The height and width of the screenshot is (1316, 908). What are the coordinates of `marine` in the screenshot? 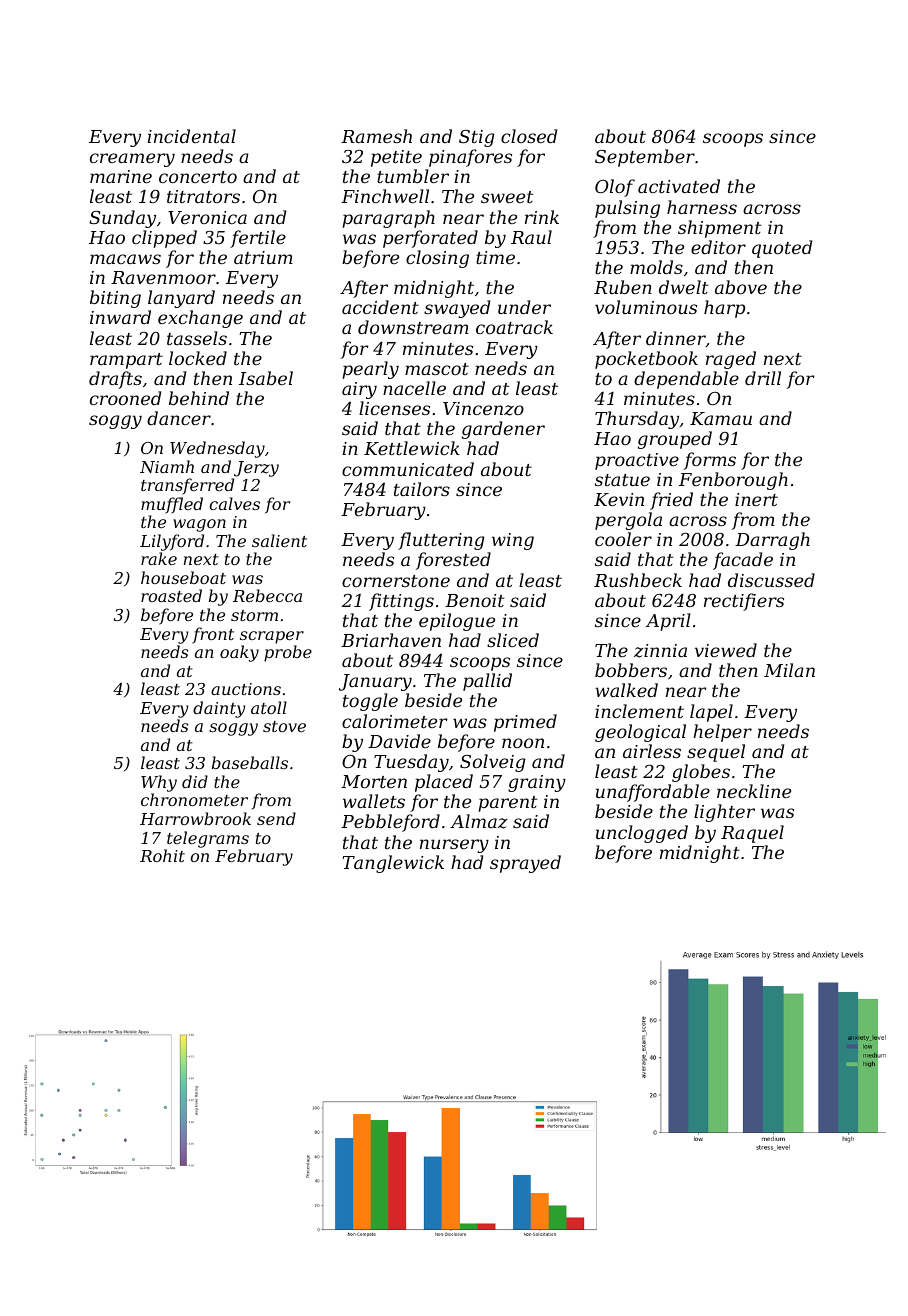 It's located at (121, 176).
